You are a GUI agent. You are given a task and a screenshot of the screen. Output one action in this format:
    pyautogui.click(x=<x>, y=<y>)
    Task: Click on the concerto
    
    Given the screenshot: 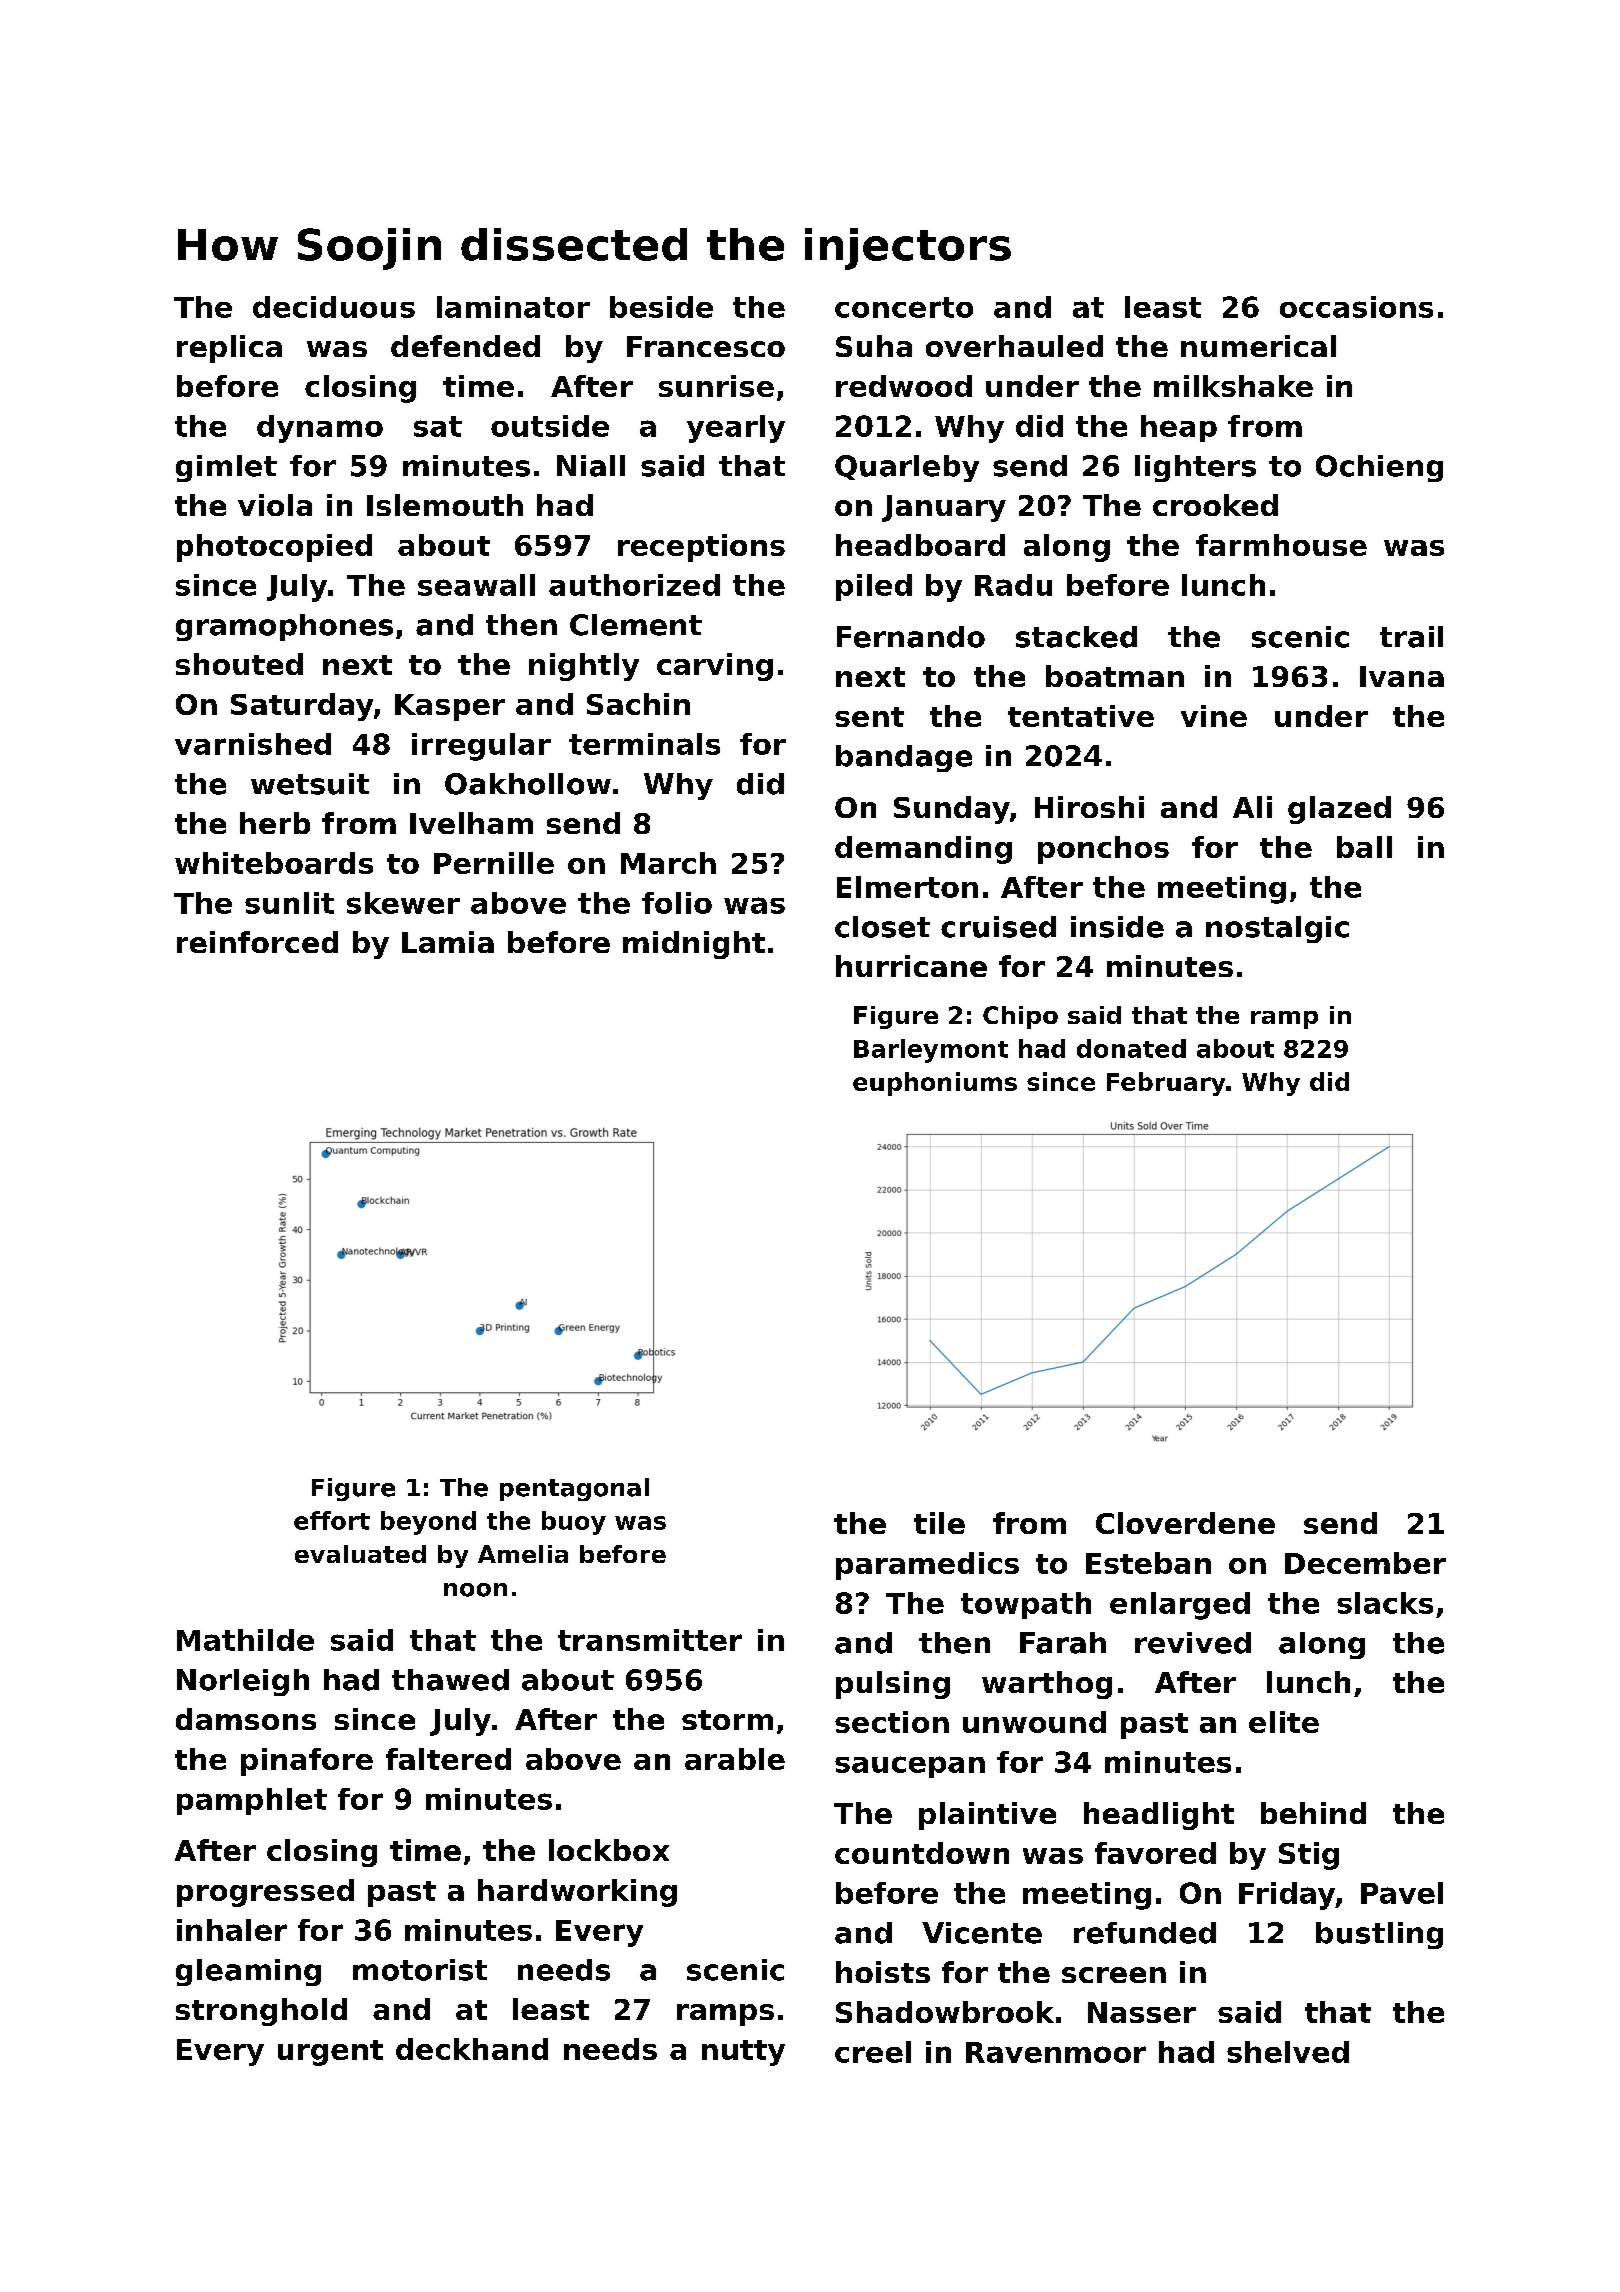 What is the action you would take?
    pyautogui.click(x=904, y=307)
